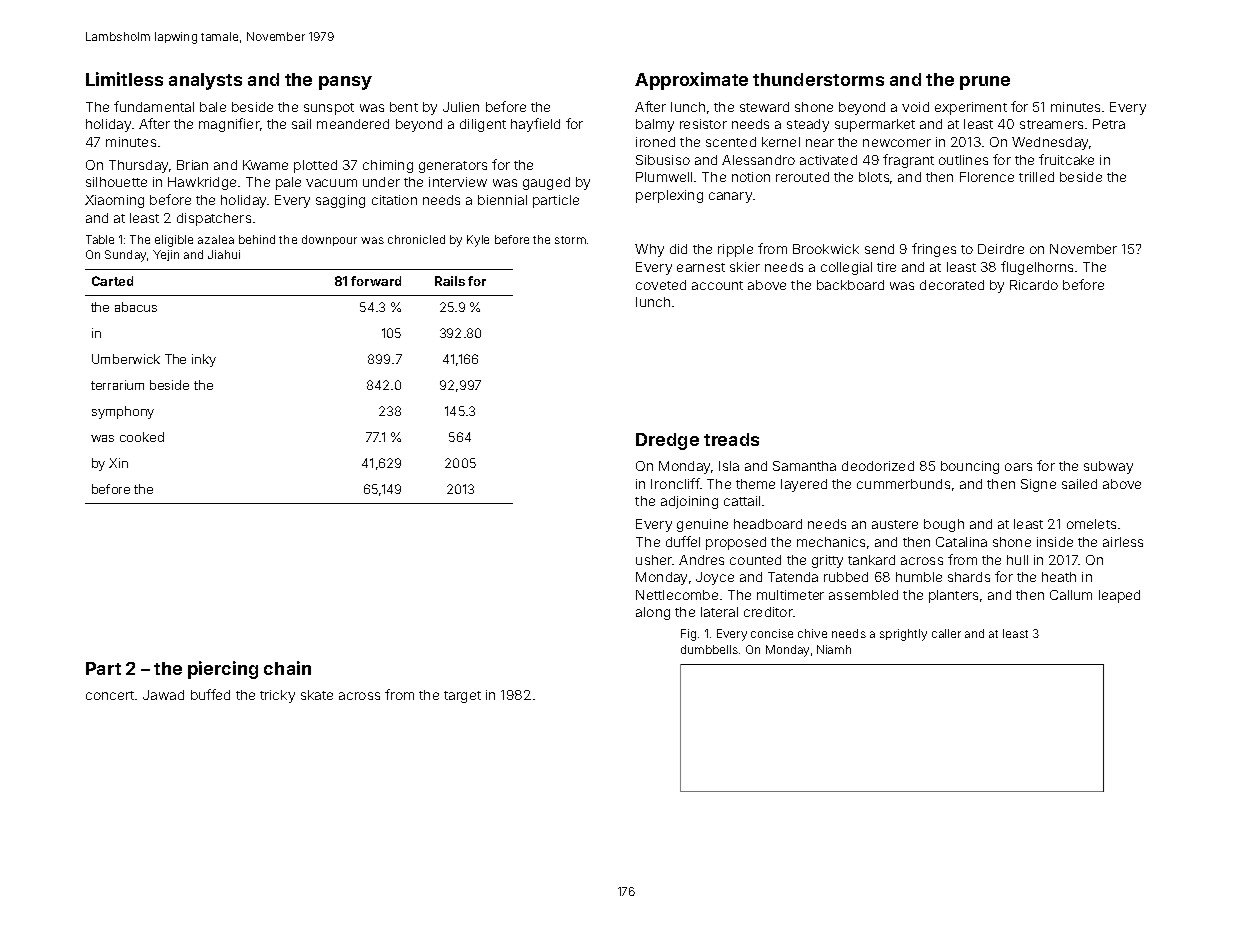 This screenshot has height=952, width=1233. I want to click on Limitless, so click(124, 79).
